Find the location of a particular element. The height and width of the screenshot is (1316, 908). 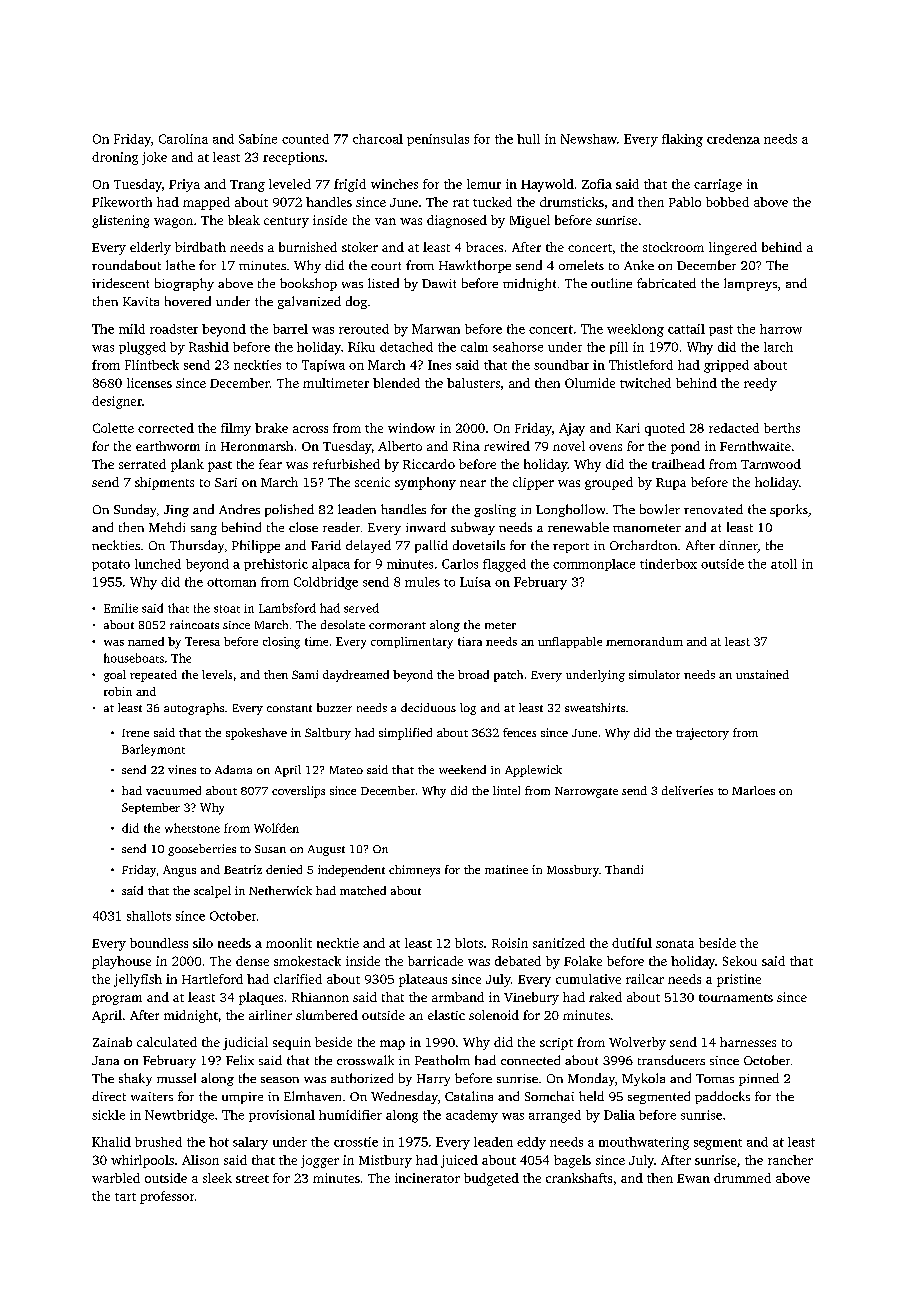

tiara is located at coordinates (470, 641).
